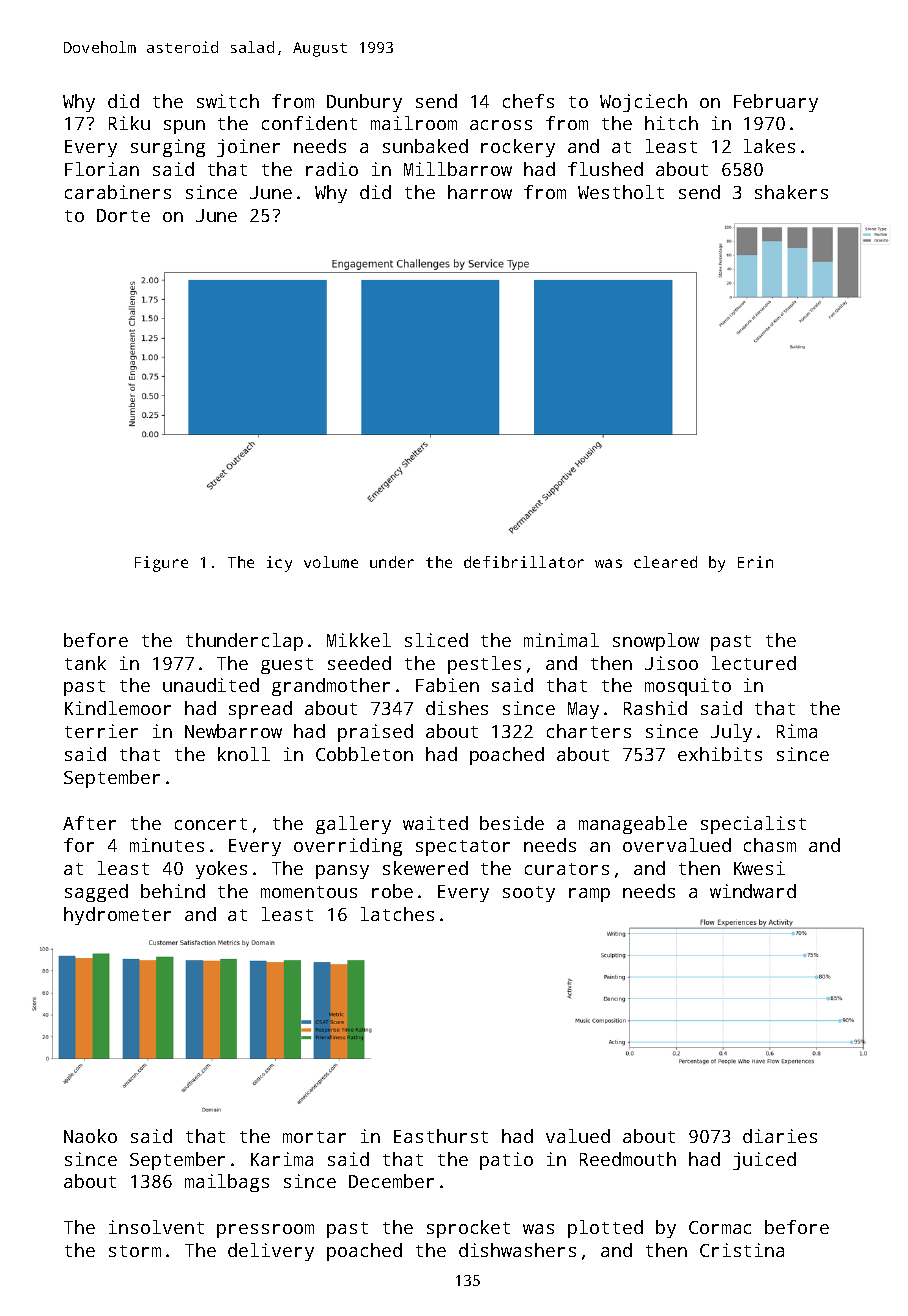  Describe the element at coordinates (331, 562) in the image. I see `volume` at that location.
